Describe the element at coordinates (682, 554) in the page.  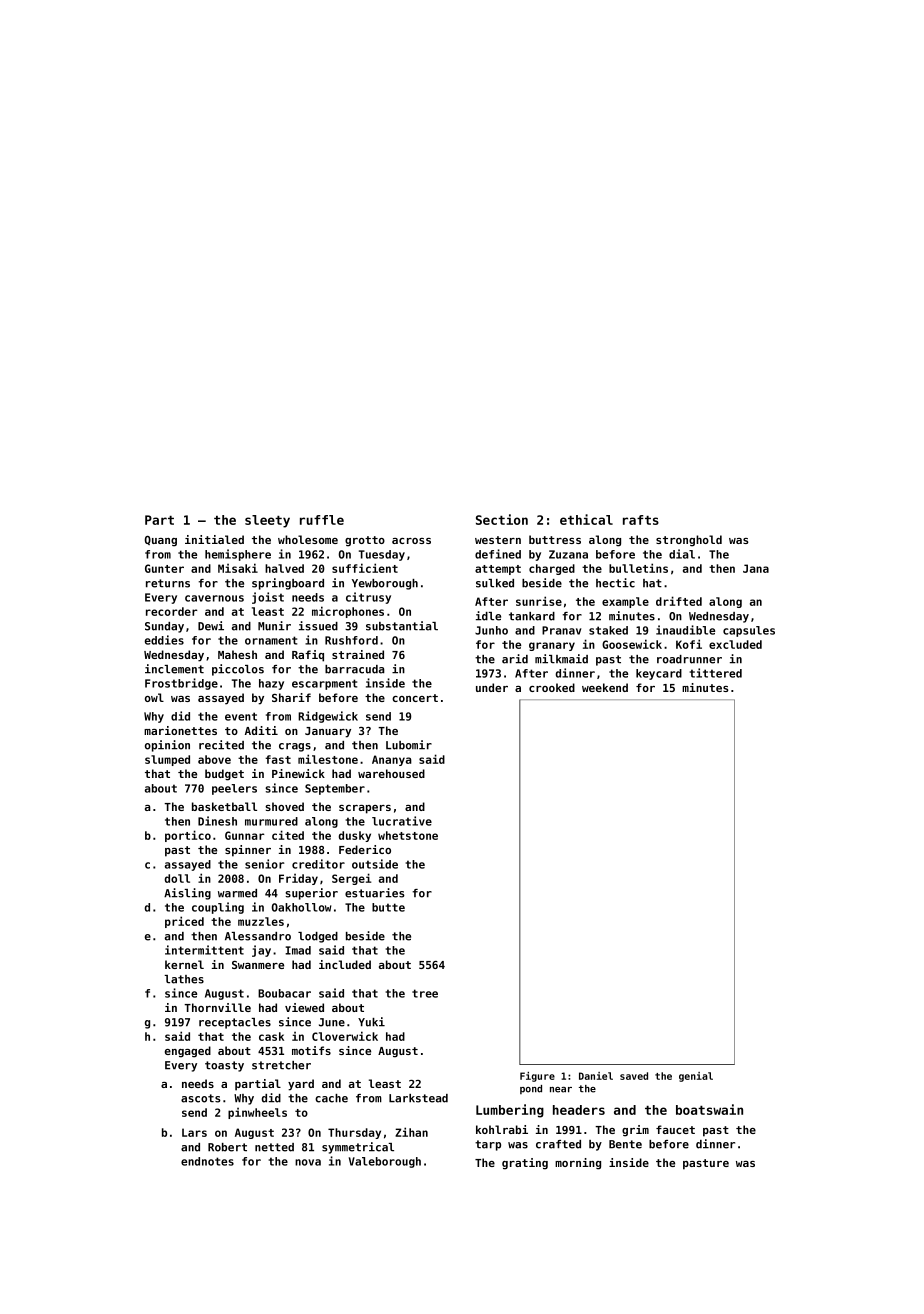
I see `dial` at that location.
